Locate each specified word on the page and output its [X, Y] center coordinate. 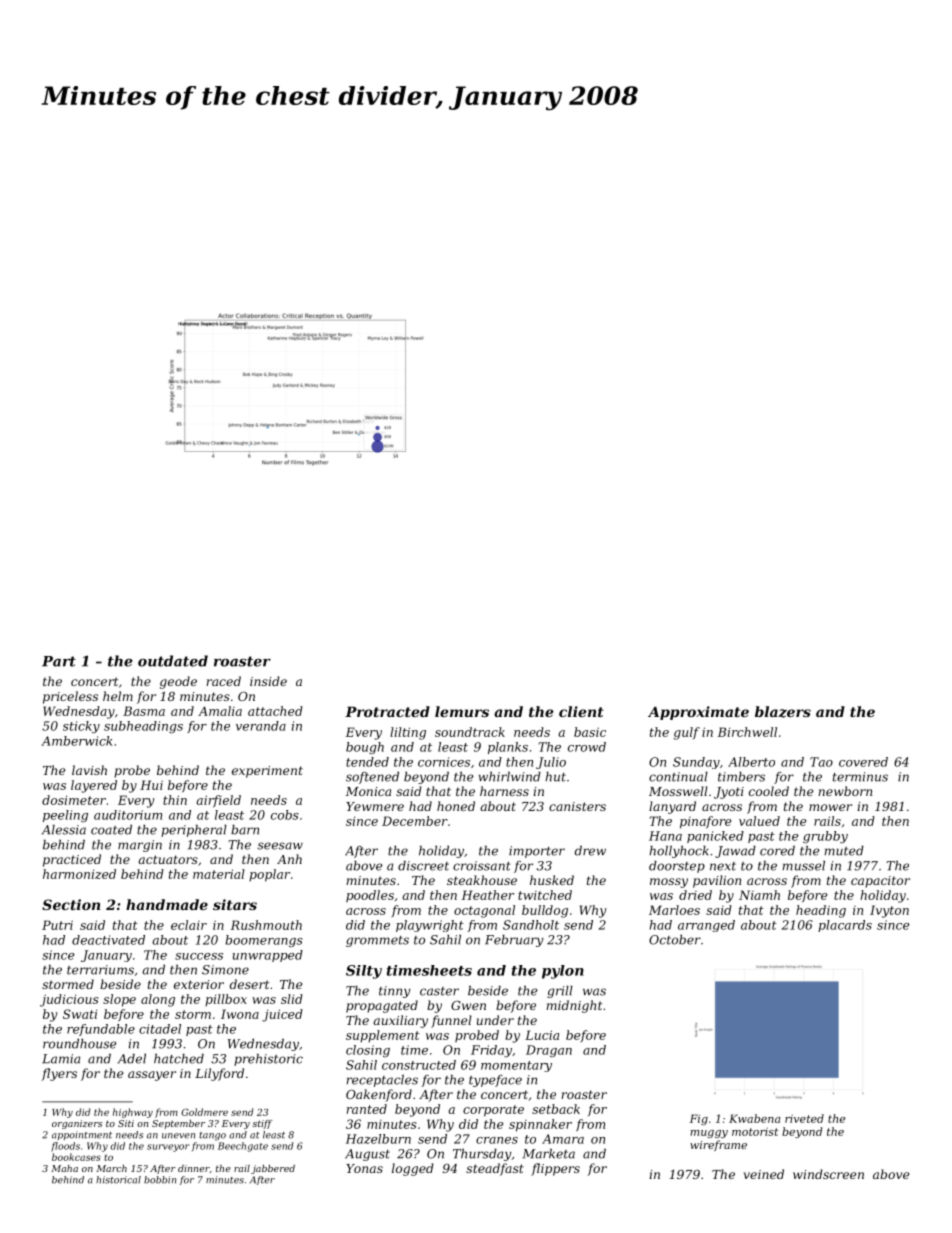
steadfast [495, 1169]
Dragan [549, 1051]
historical [118, 1180]
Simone [225, 970]
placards [845, 926]
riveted [804, 1118]
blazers [783, 712]
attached [275, 711]
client [581, 711]
